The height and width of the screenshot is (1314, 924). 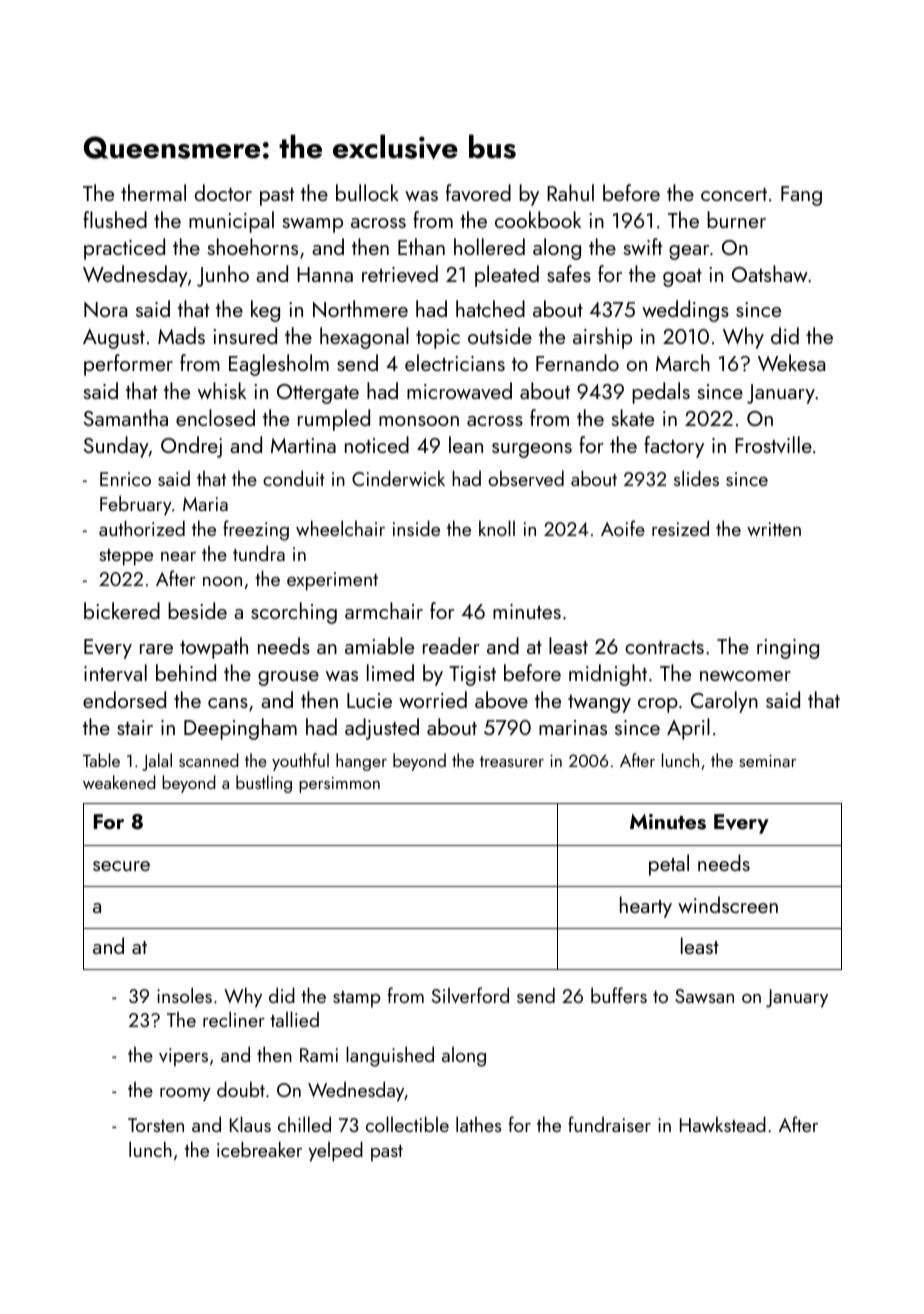 I want to click on roomy, so click(x=185, y=1095).
